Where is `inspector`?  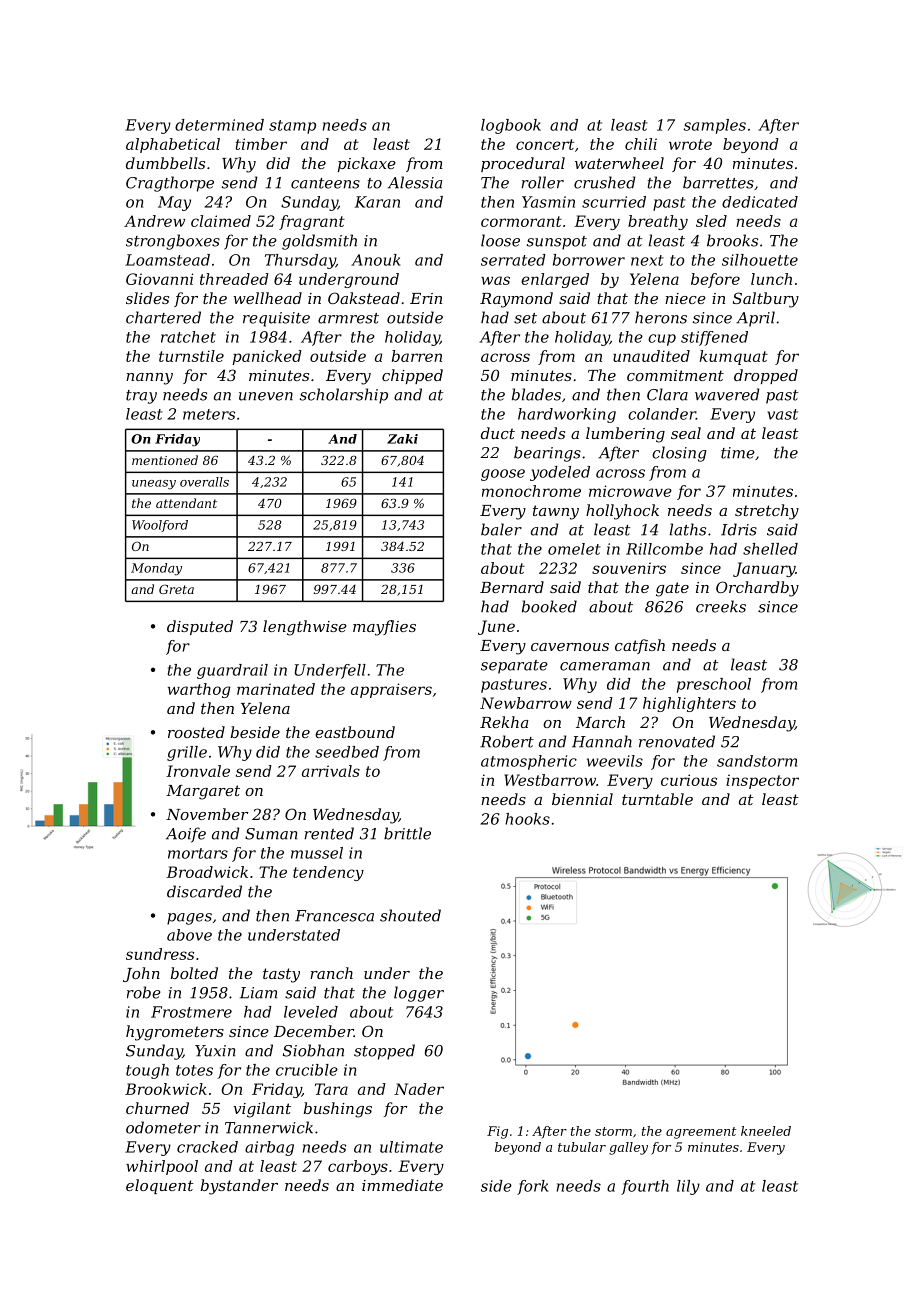
inspector is located at coordinates (762, 781).
